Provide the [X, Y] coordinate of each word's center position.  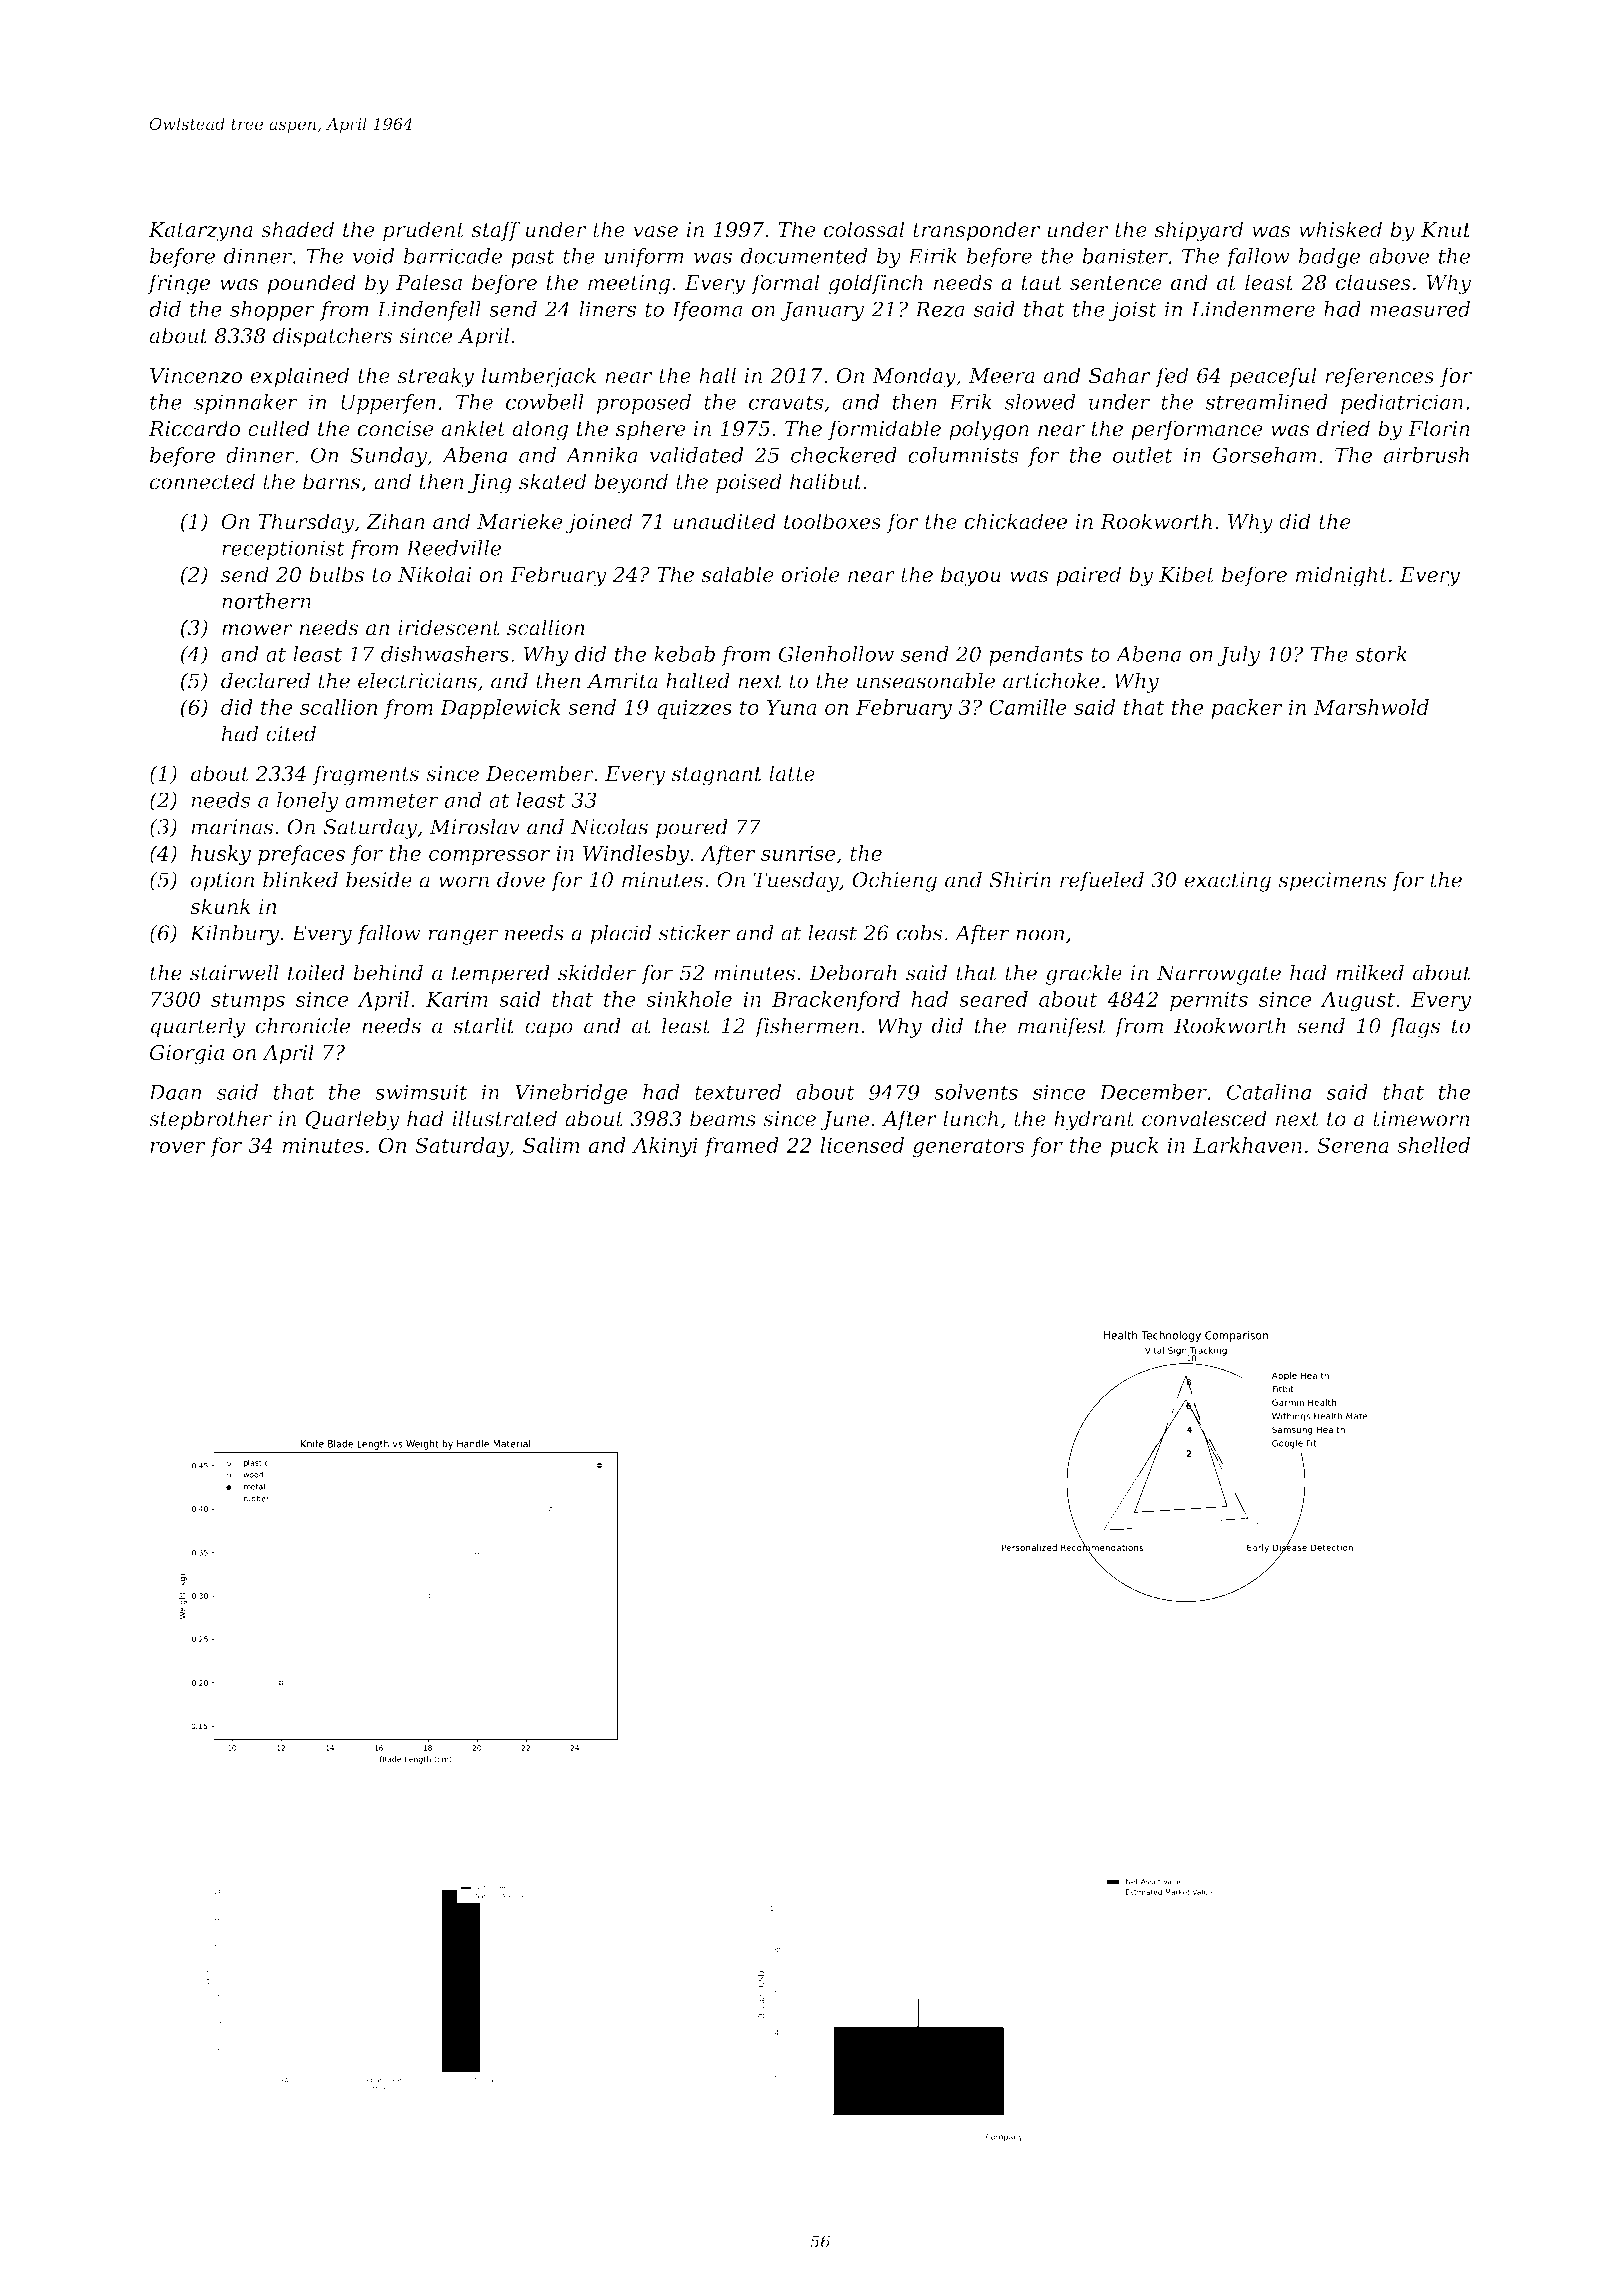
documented [804, 256]
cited [291, 733]
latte [792, 773]
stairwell [234, 972]
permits [1209, 1001]
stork [1381, 654]
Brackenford [836, 1001]
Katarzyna [200, 232]
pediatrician [1402, 404]
